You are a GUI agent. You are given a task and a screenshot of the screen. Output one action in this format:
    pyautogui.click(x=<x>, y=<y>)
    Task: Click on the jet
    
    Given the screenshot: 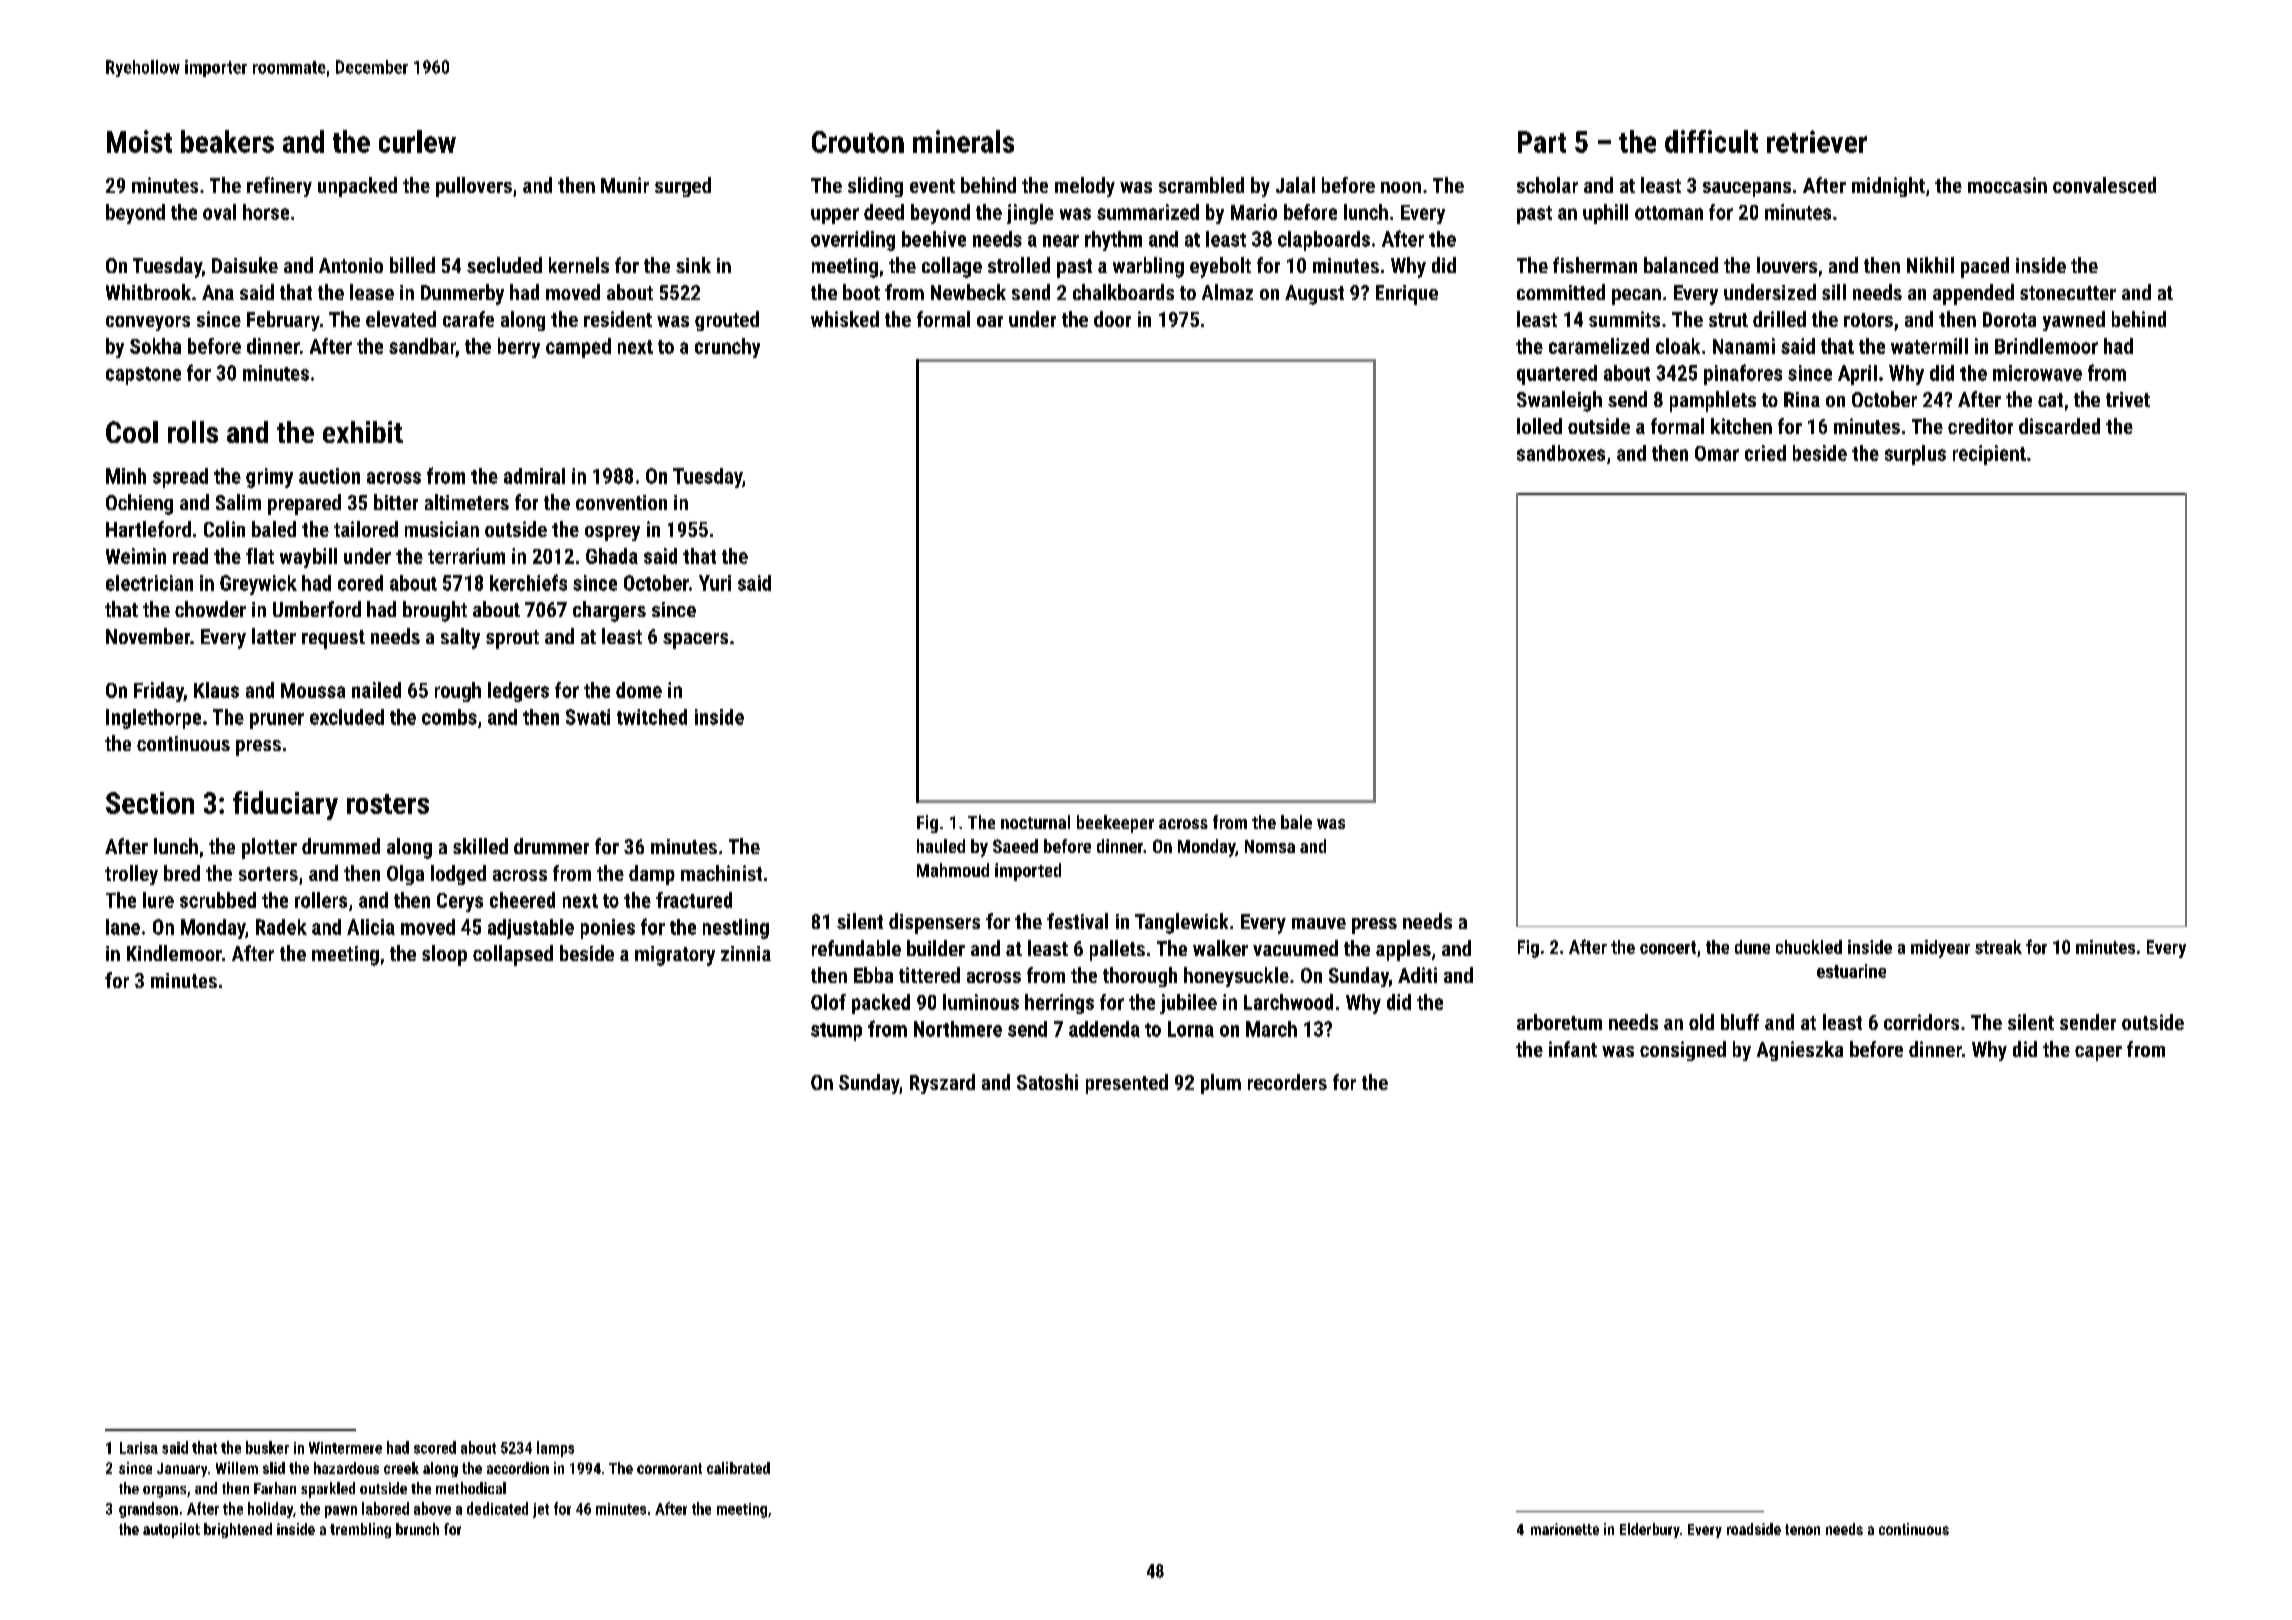 What is the action you would take?
    pyautogui.click(x=541, y=1510)
